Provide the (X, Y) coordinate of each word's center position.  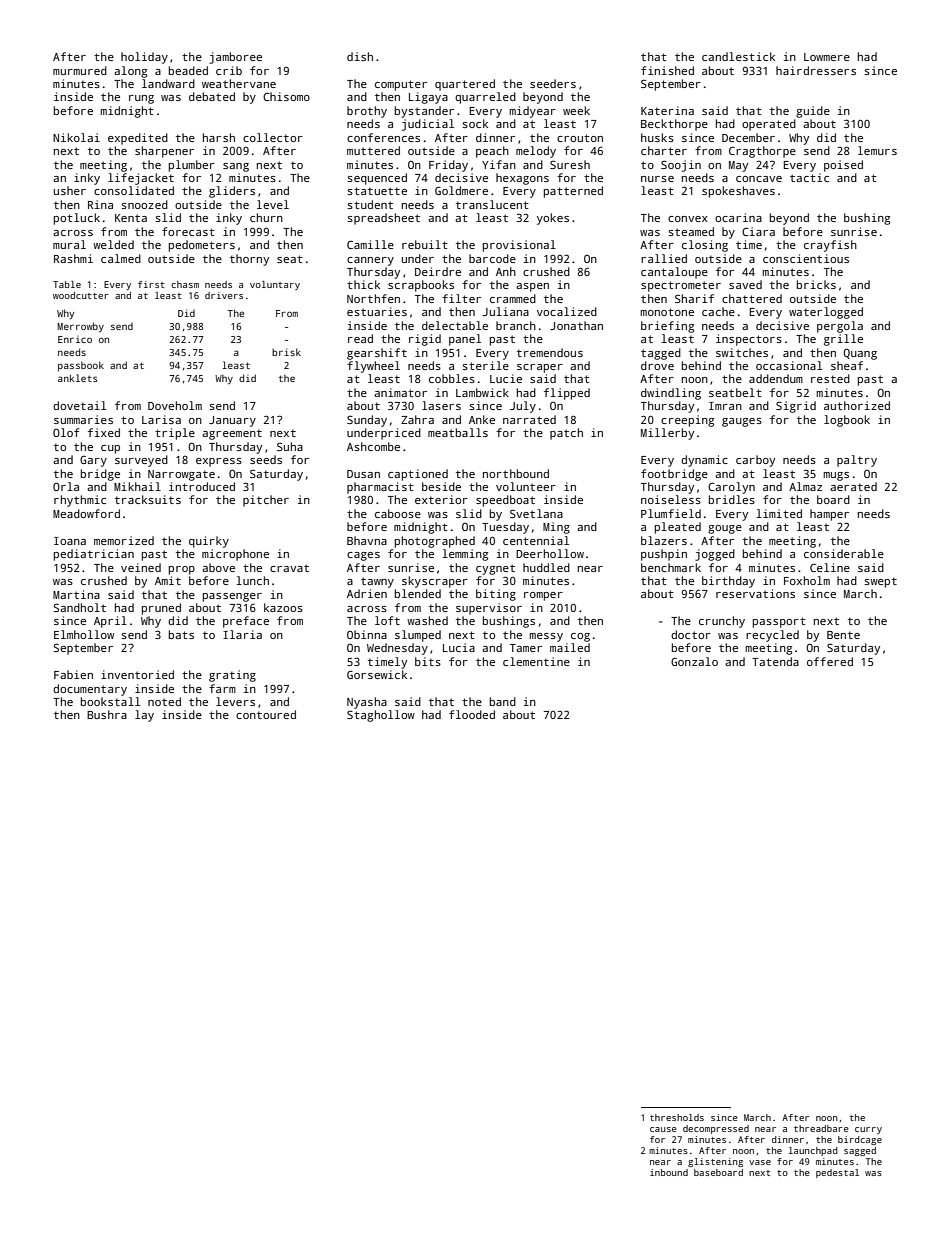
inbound (669, 1172)
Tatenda (775, 661)
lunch (252, 580)
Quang (860, 354)
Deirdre (438, 271)
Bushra (107, 714)
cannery (370, 261)
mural (69, 244)
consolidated (134, 190)
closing (705, 246)
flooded (472, 714)
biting (496, 595)
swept (880, 582)
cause (663, 1129)
